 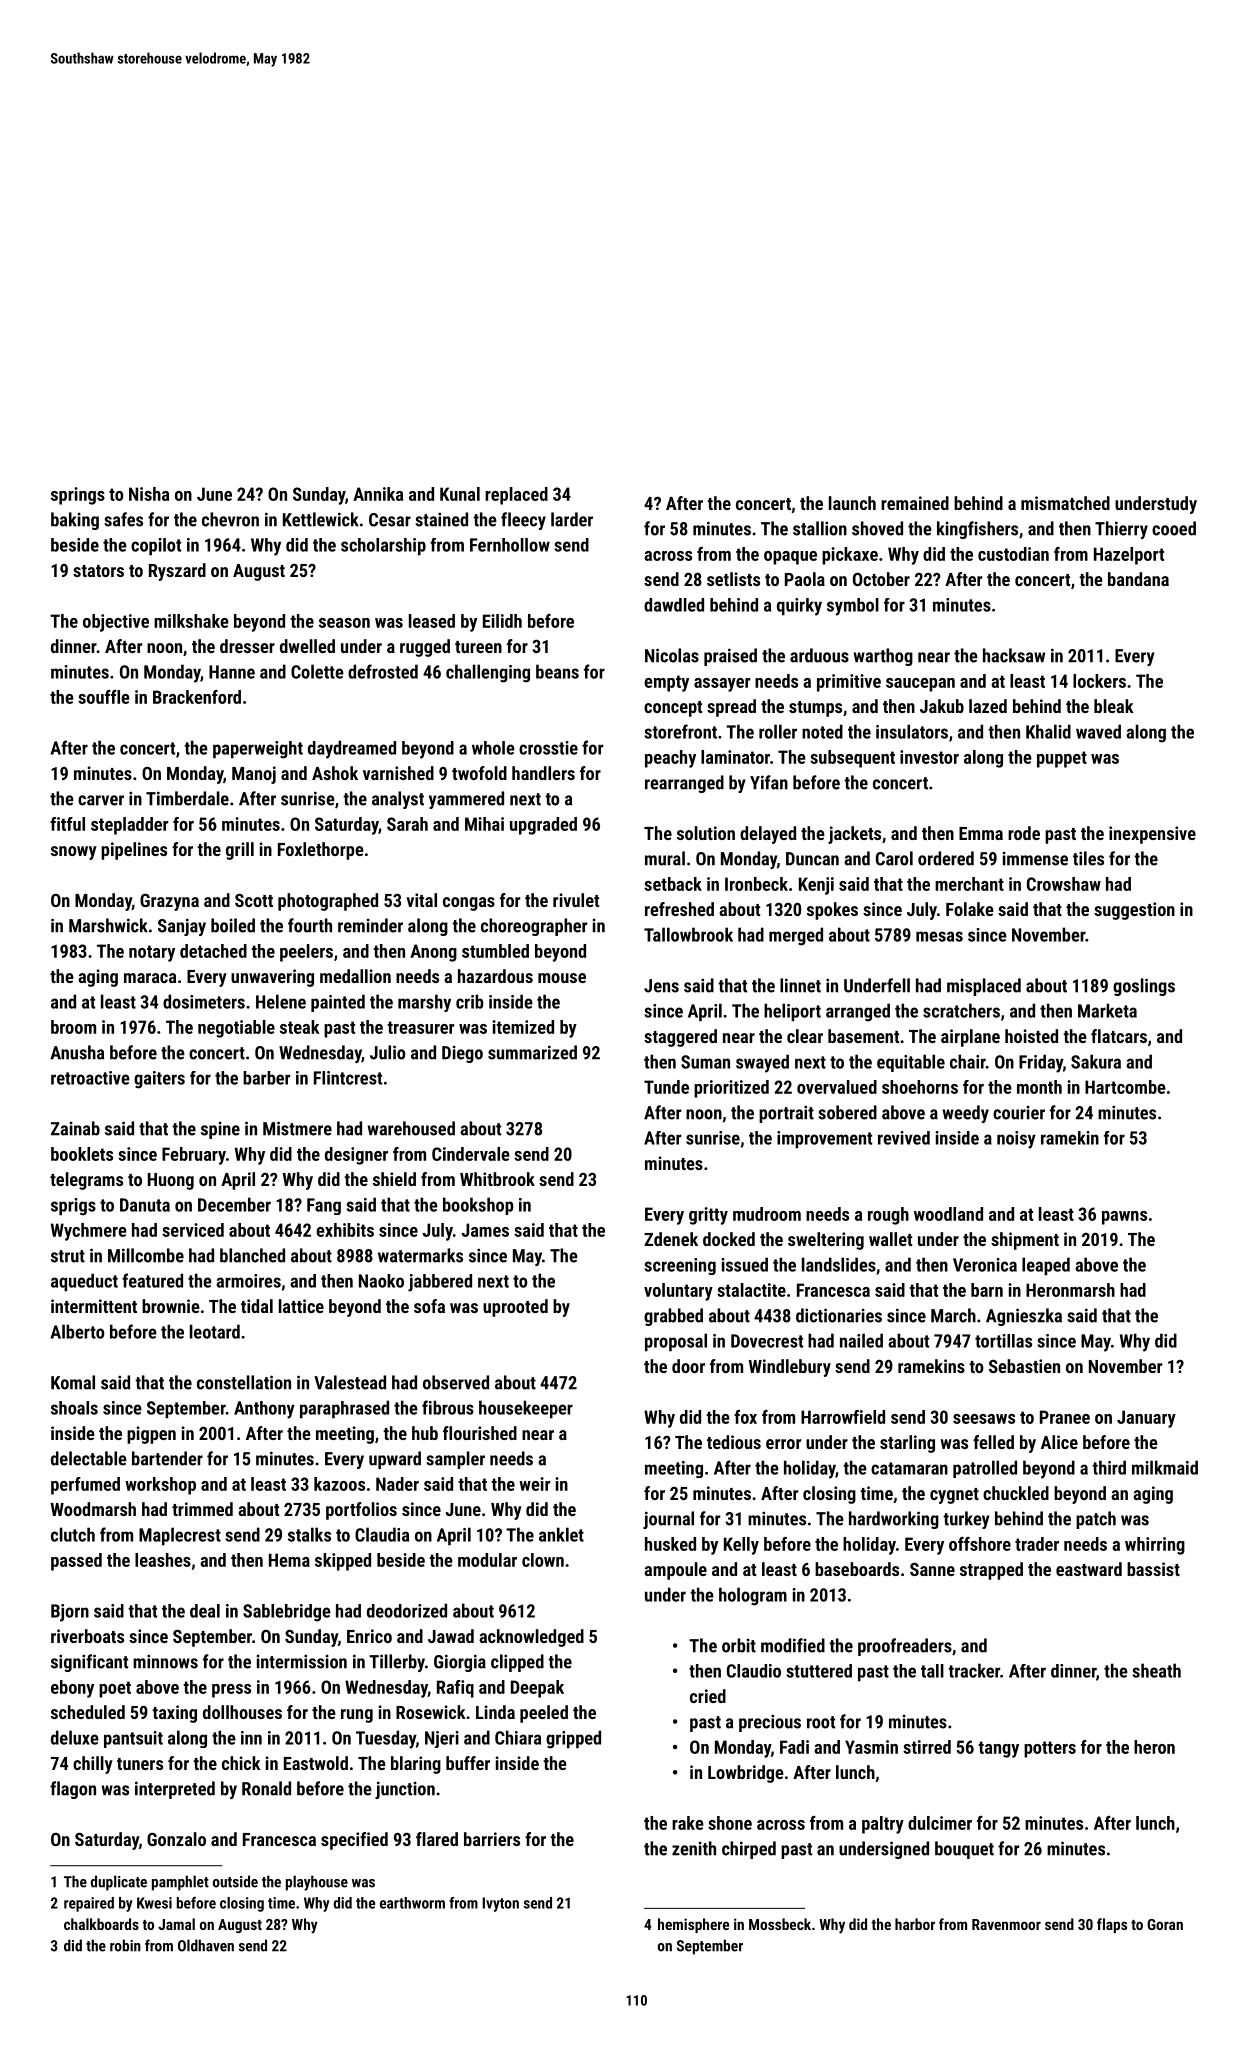 What do you see at coordinates (980, 1544) in the screenshot?
I see `offshore` at bounding box center [980, 1544].
